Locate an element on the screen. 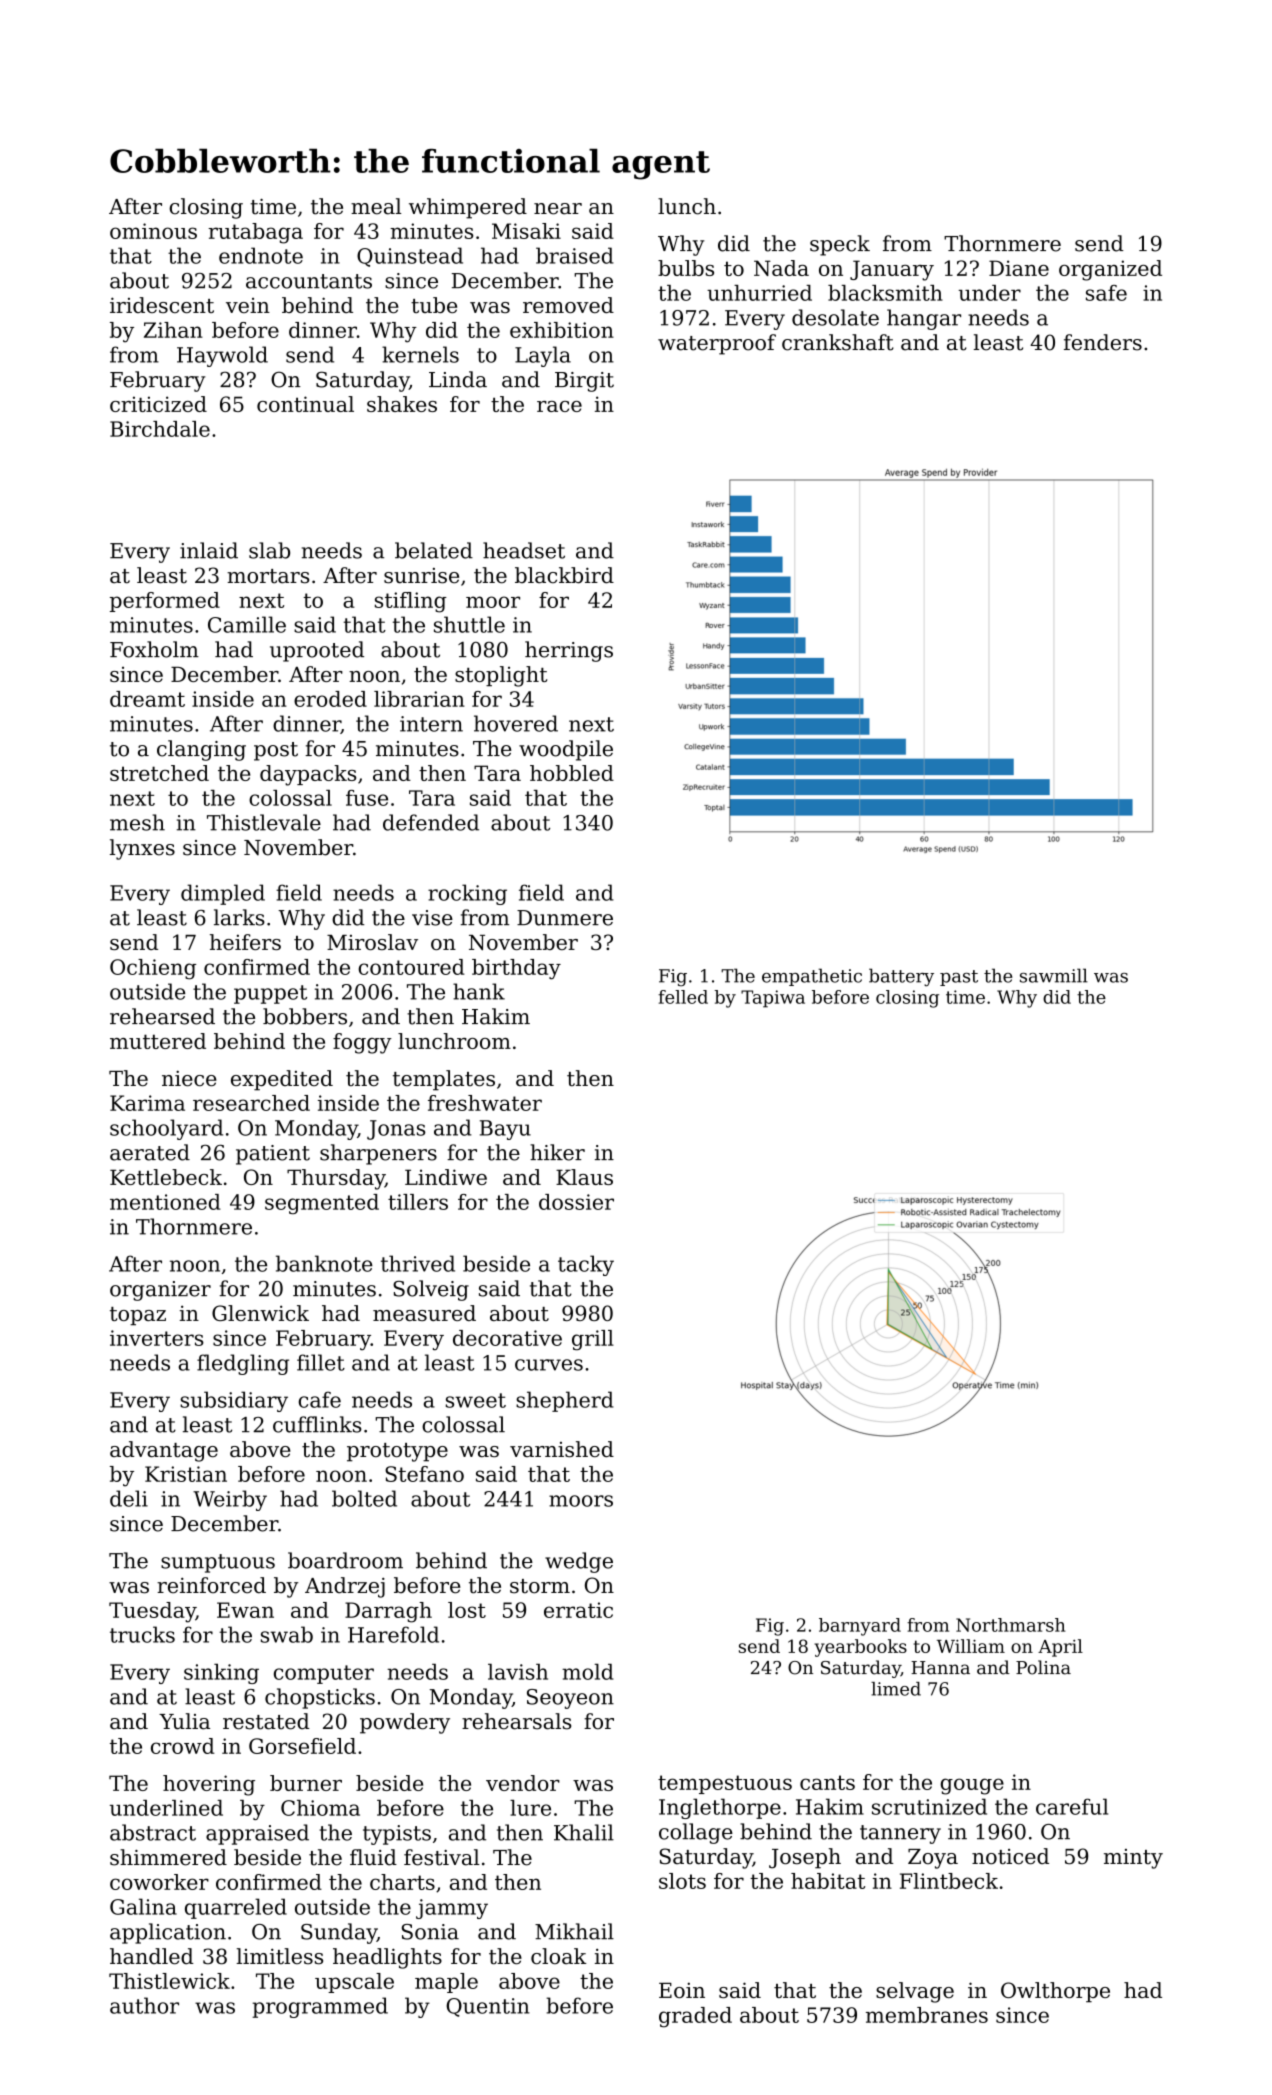 The image size is (1272, 2095). abstract is located at coordinates (153, 1832).
